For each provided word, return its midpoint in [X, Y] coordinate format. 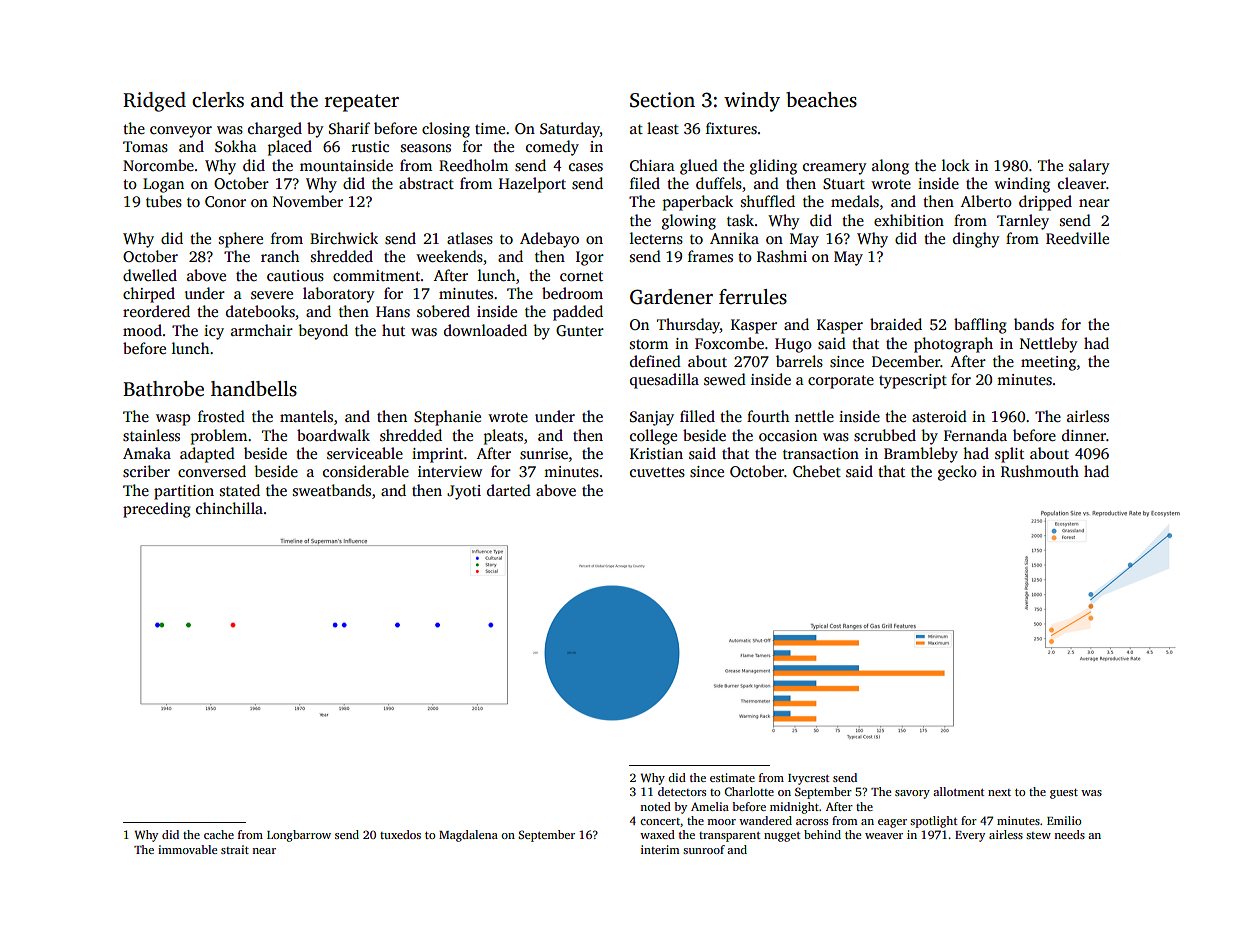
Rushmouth [1040, 471]
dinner [1084, 435]
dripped [1045, 203]
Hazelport [532, 185]
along [890, 167]
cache [219, 834]
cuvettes [657, 472]
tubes [164, 201]
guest [1064, 794]
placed [290, 148]
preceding [157, 510]
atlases [470, 238]
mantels [306, 416]
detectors [682, 791]
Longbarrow [299, 836]
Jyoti [464, 492]
